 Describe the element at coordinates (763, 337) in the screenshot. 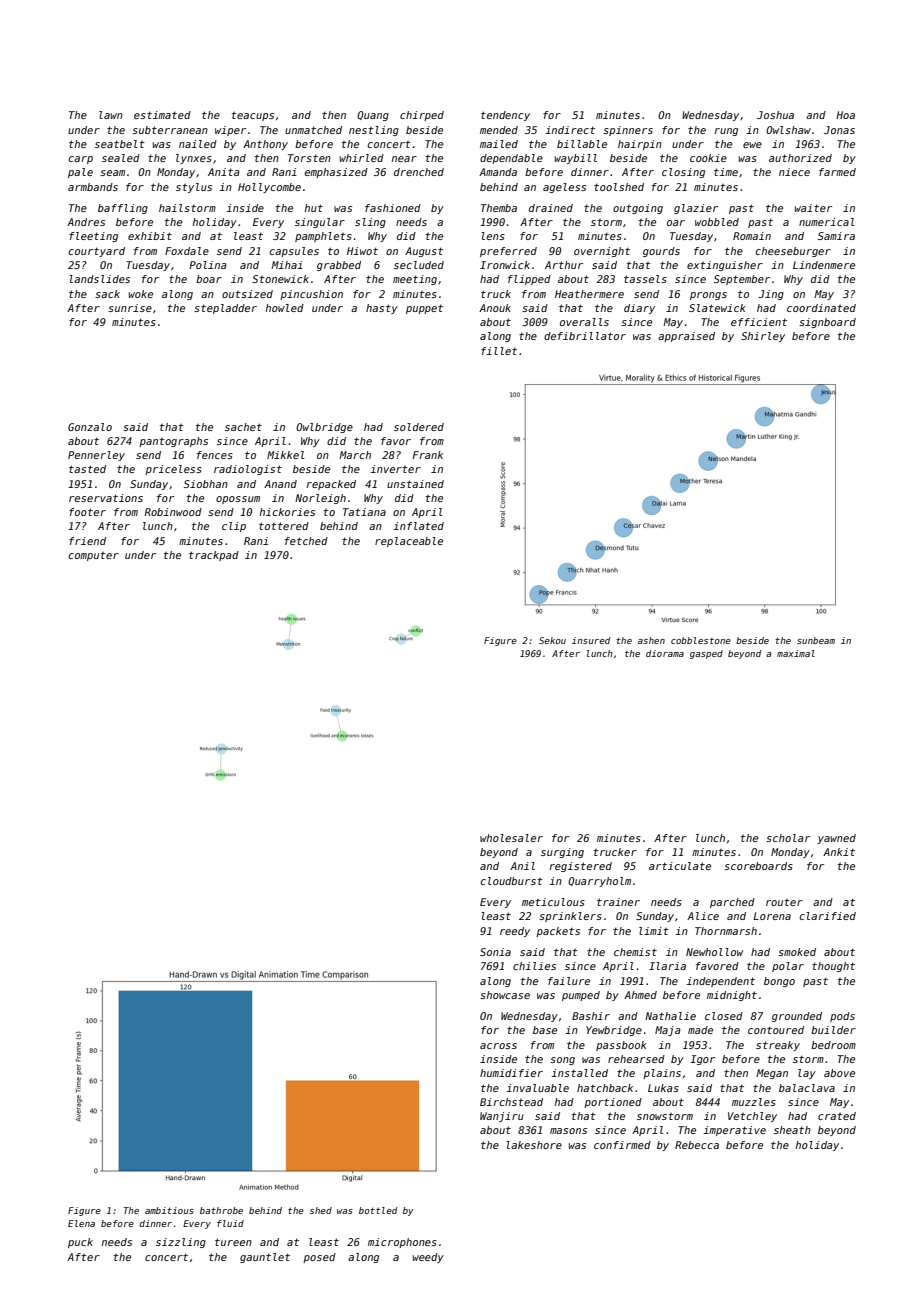

I see `Shirley` at that location.
